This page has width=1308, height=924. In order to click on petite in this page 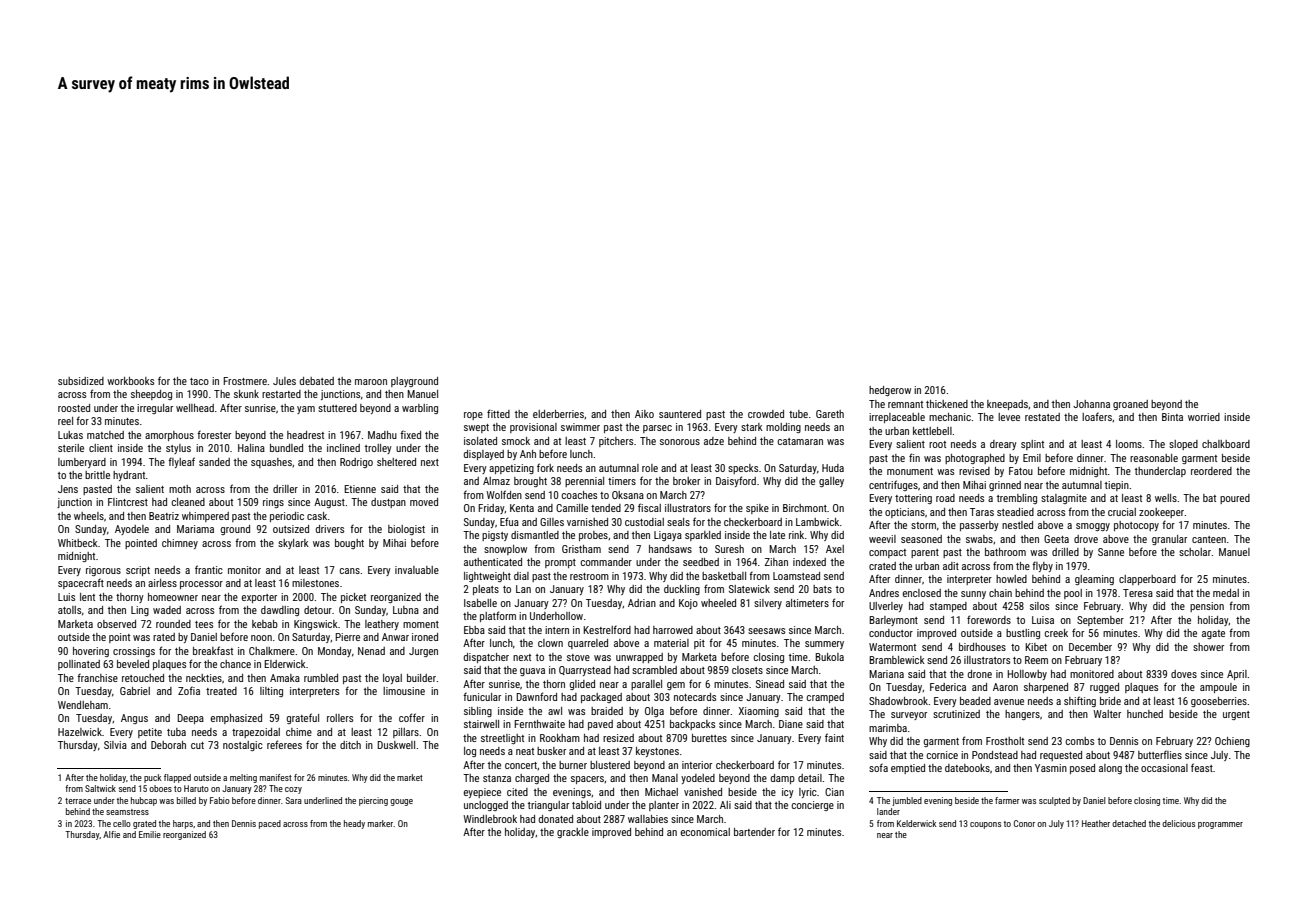, I will do `click(150, 733)`.
